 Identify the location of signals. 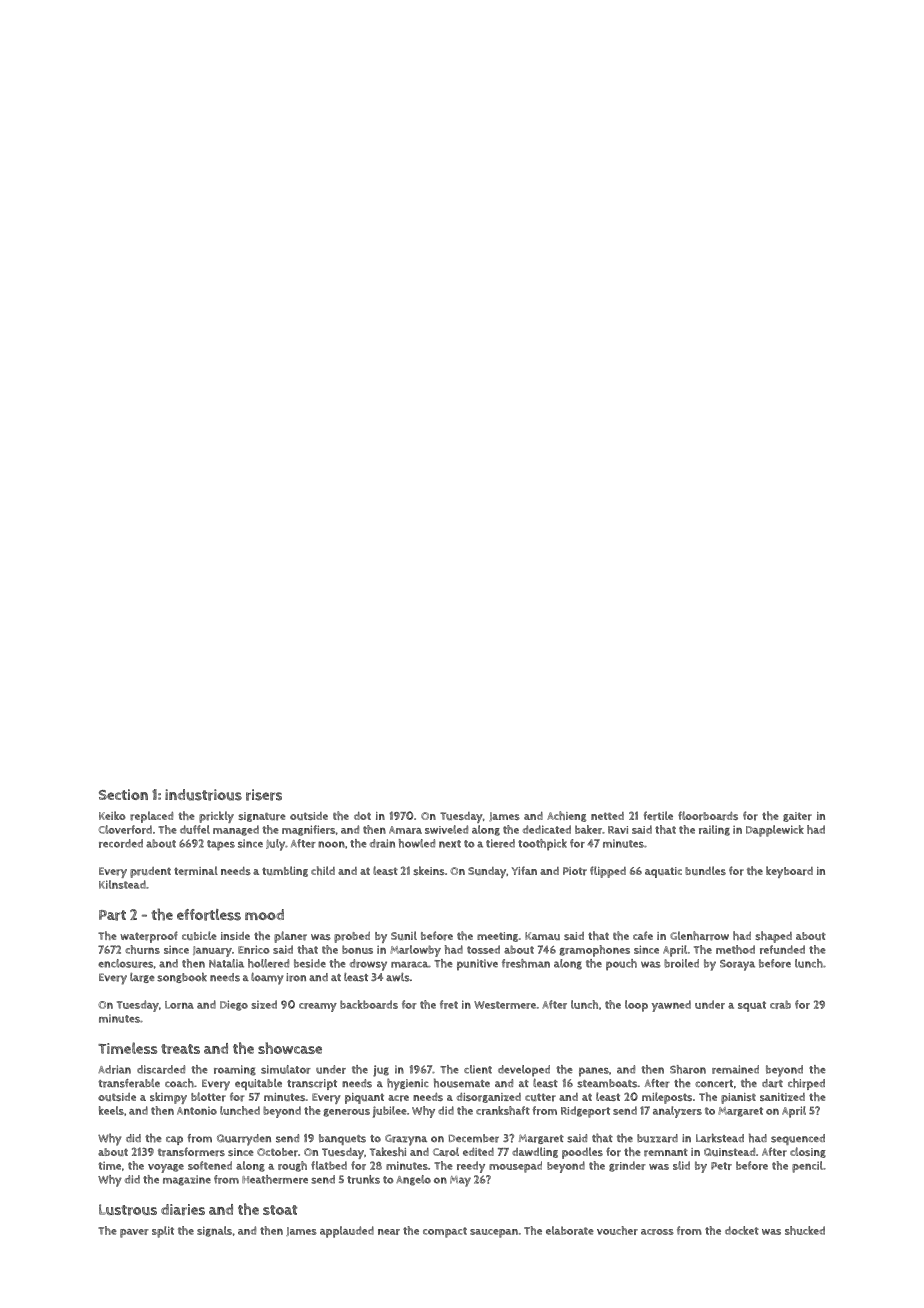
(214, 1231).
